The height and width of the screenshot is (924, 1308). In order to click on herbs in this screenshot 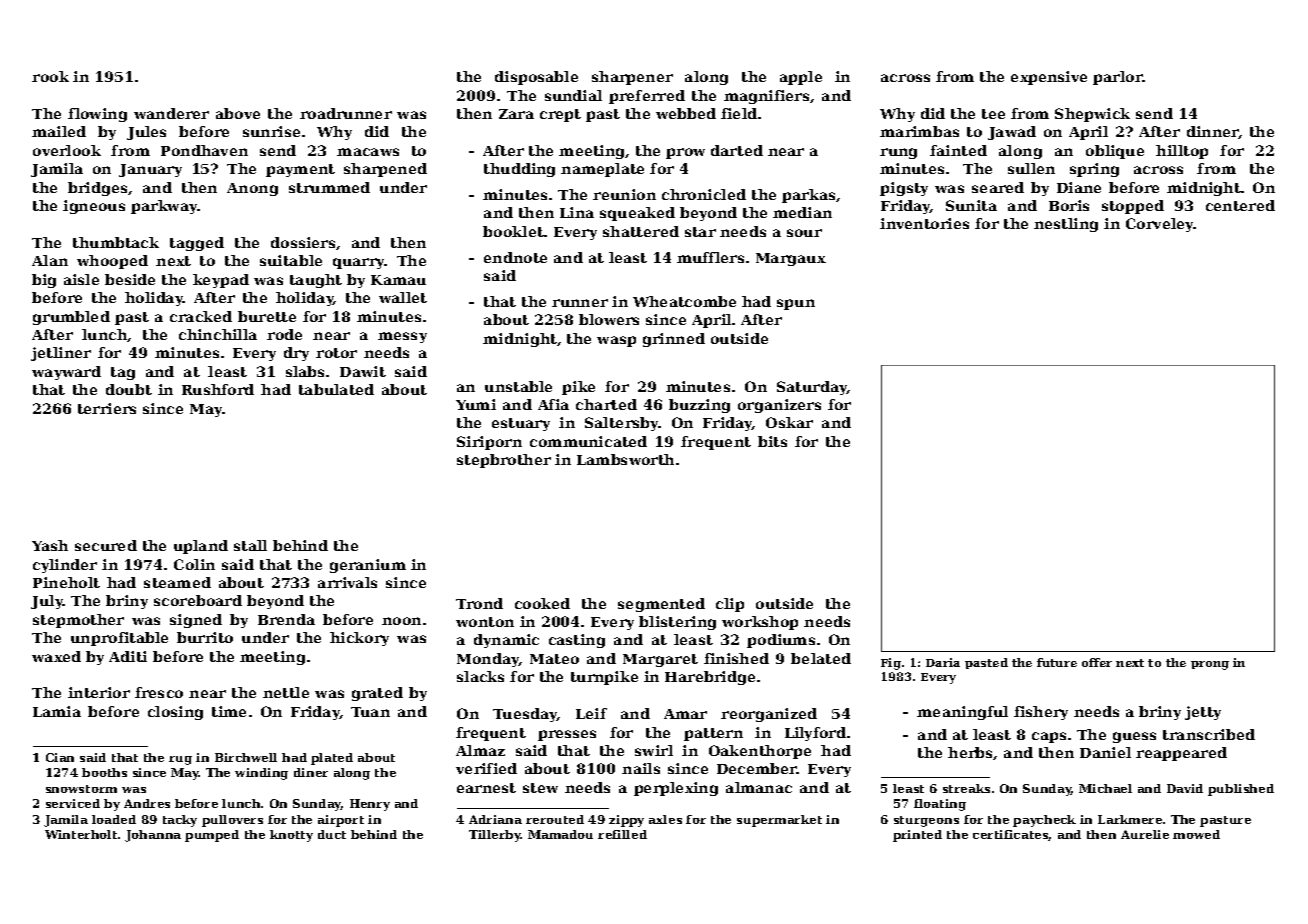, I will do `click(971, 753)`.
